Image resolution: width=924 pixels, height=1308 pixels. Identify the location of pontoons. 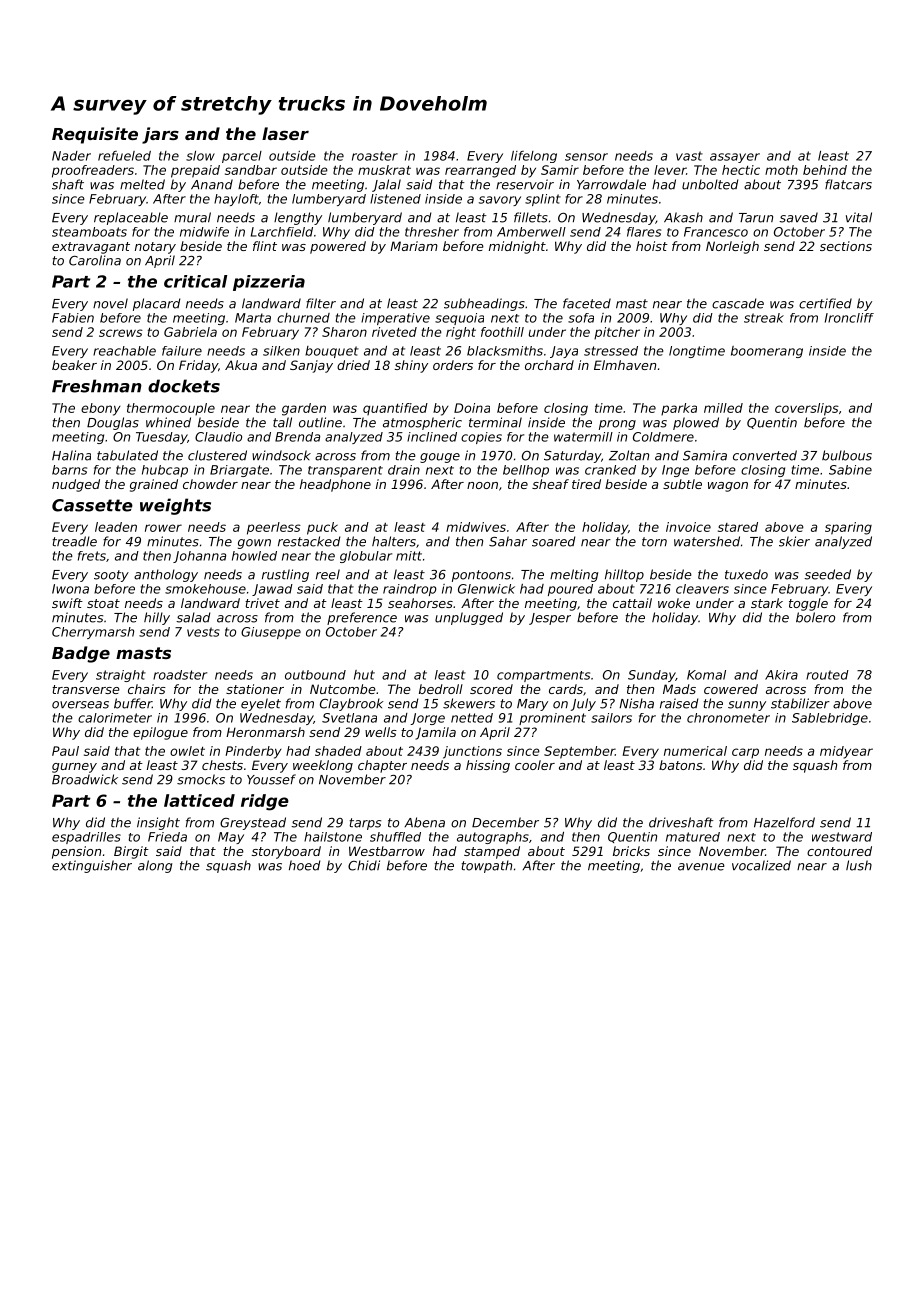
(481, 576).
